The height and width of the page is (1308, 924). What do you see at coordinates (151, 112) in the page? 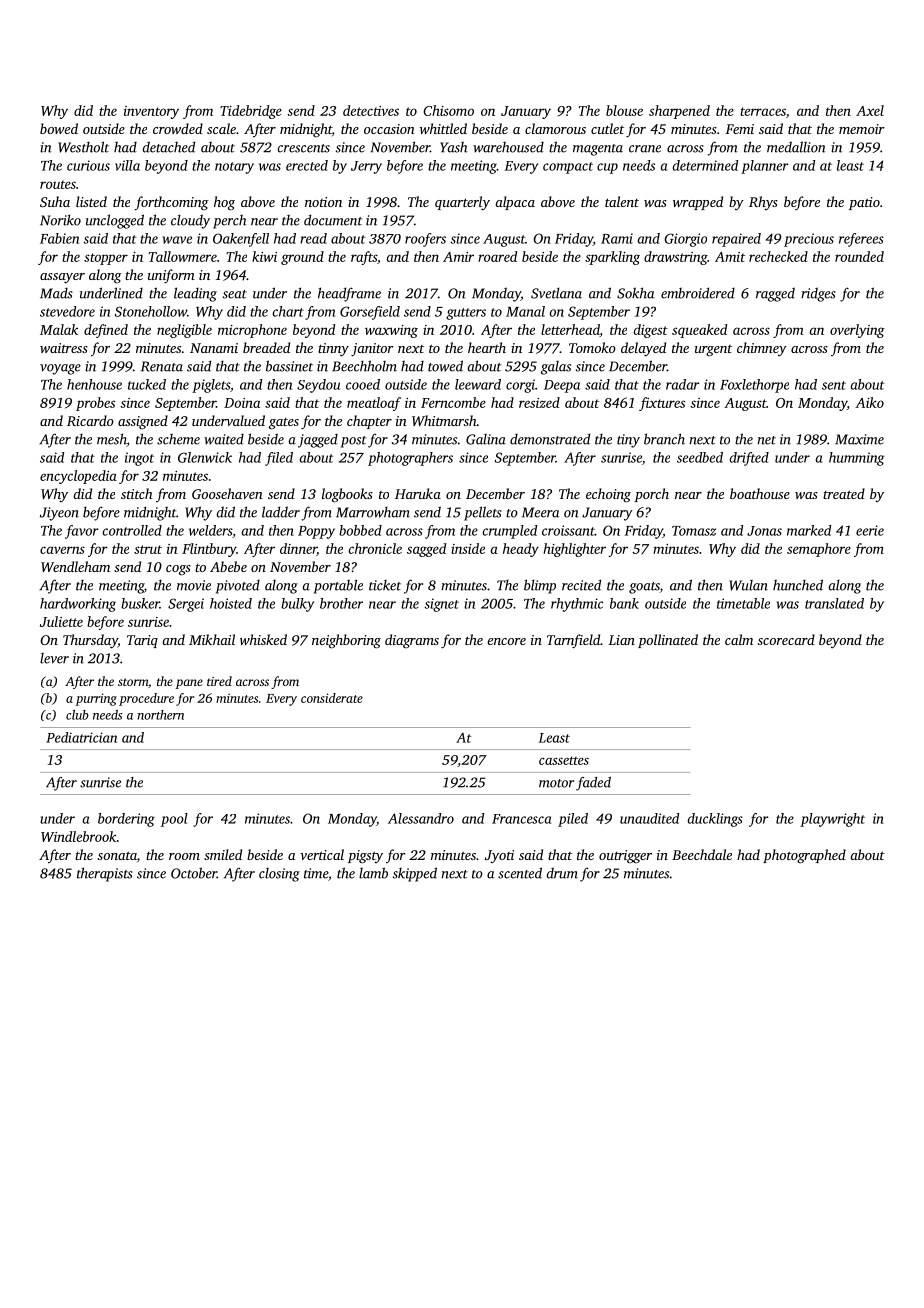
I see `inventory` at bounding box center [151, 112].
